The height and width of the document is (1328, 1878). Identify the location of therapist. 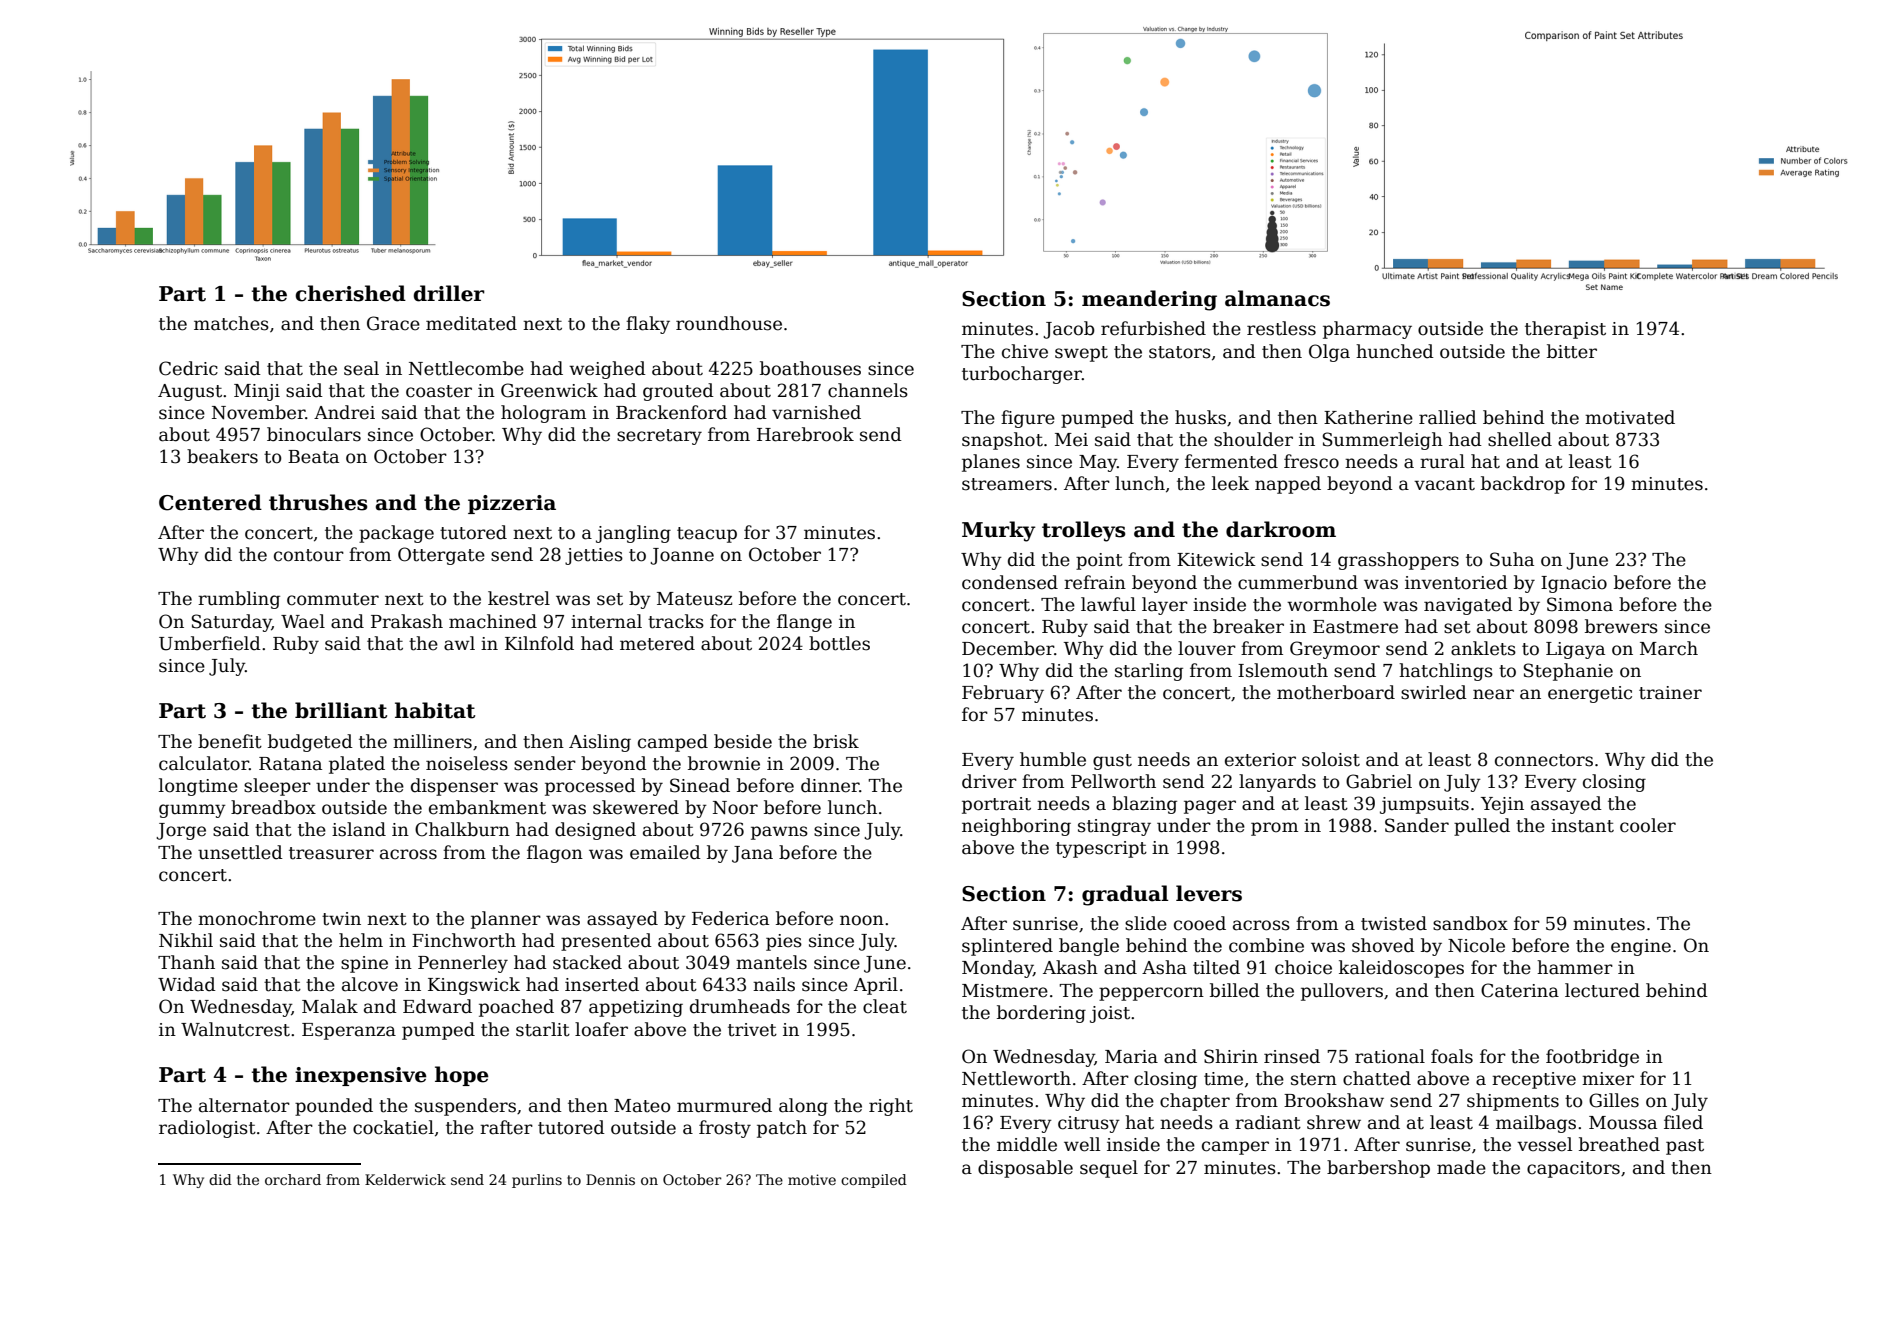
(1565, 330).
